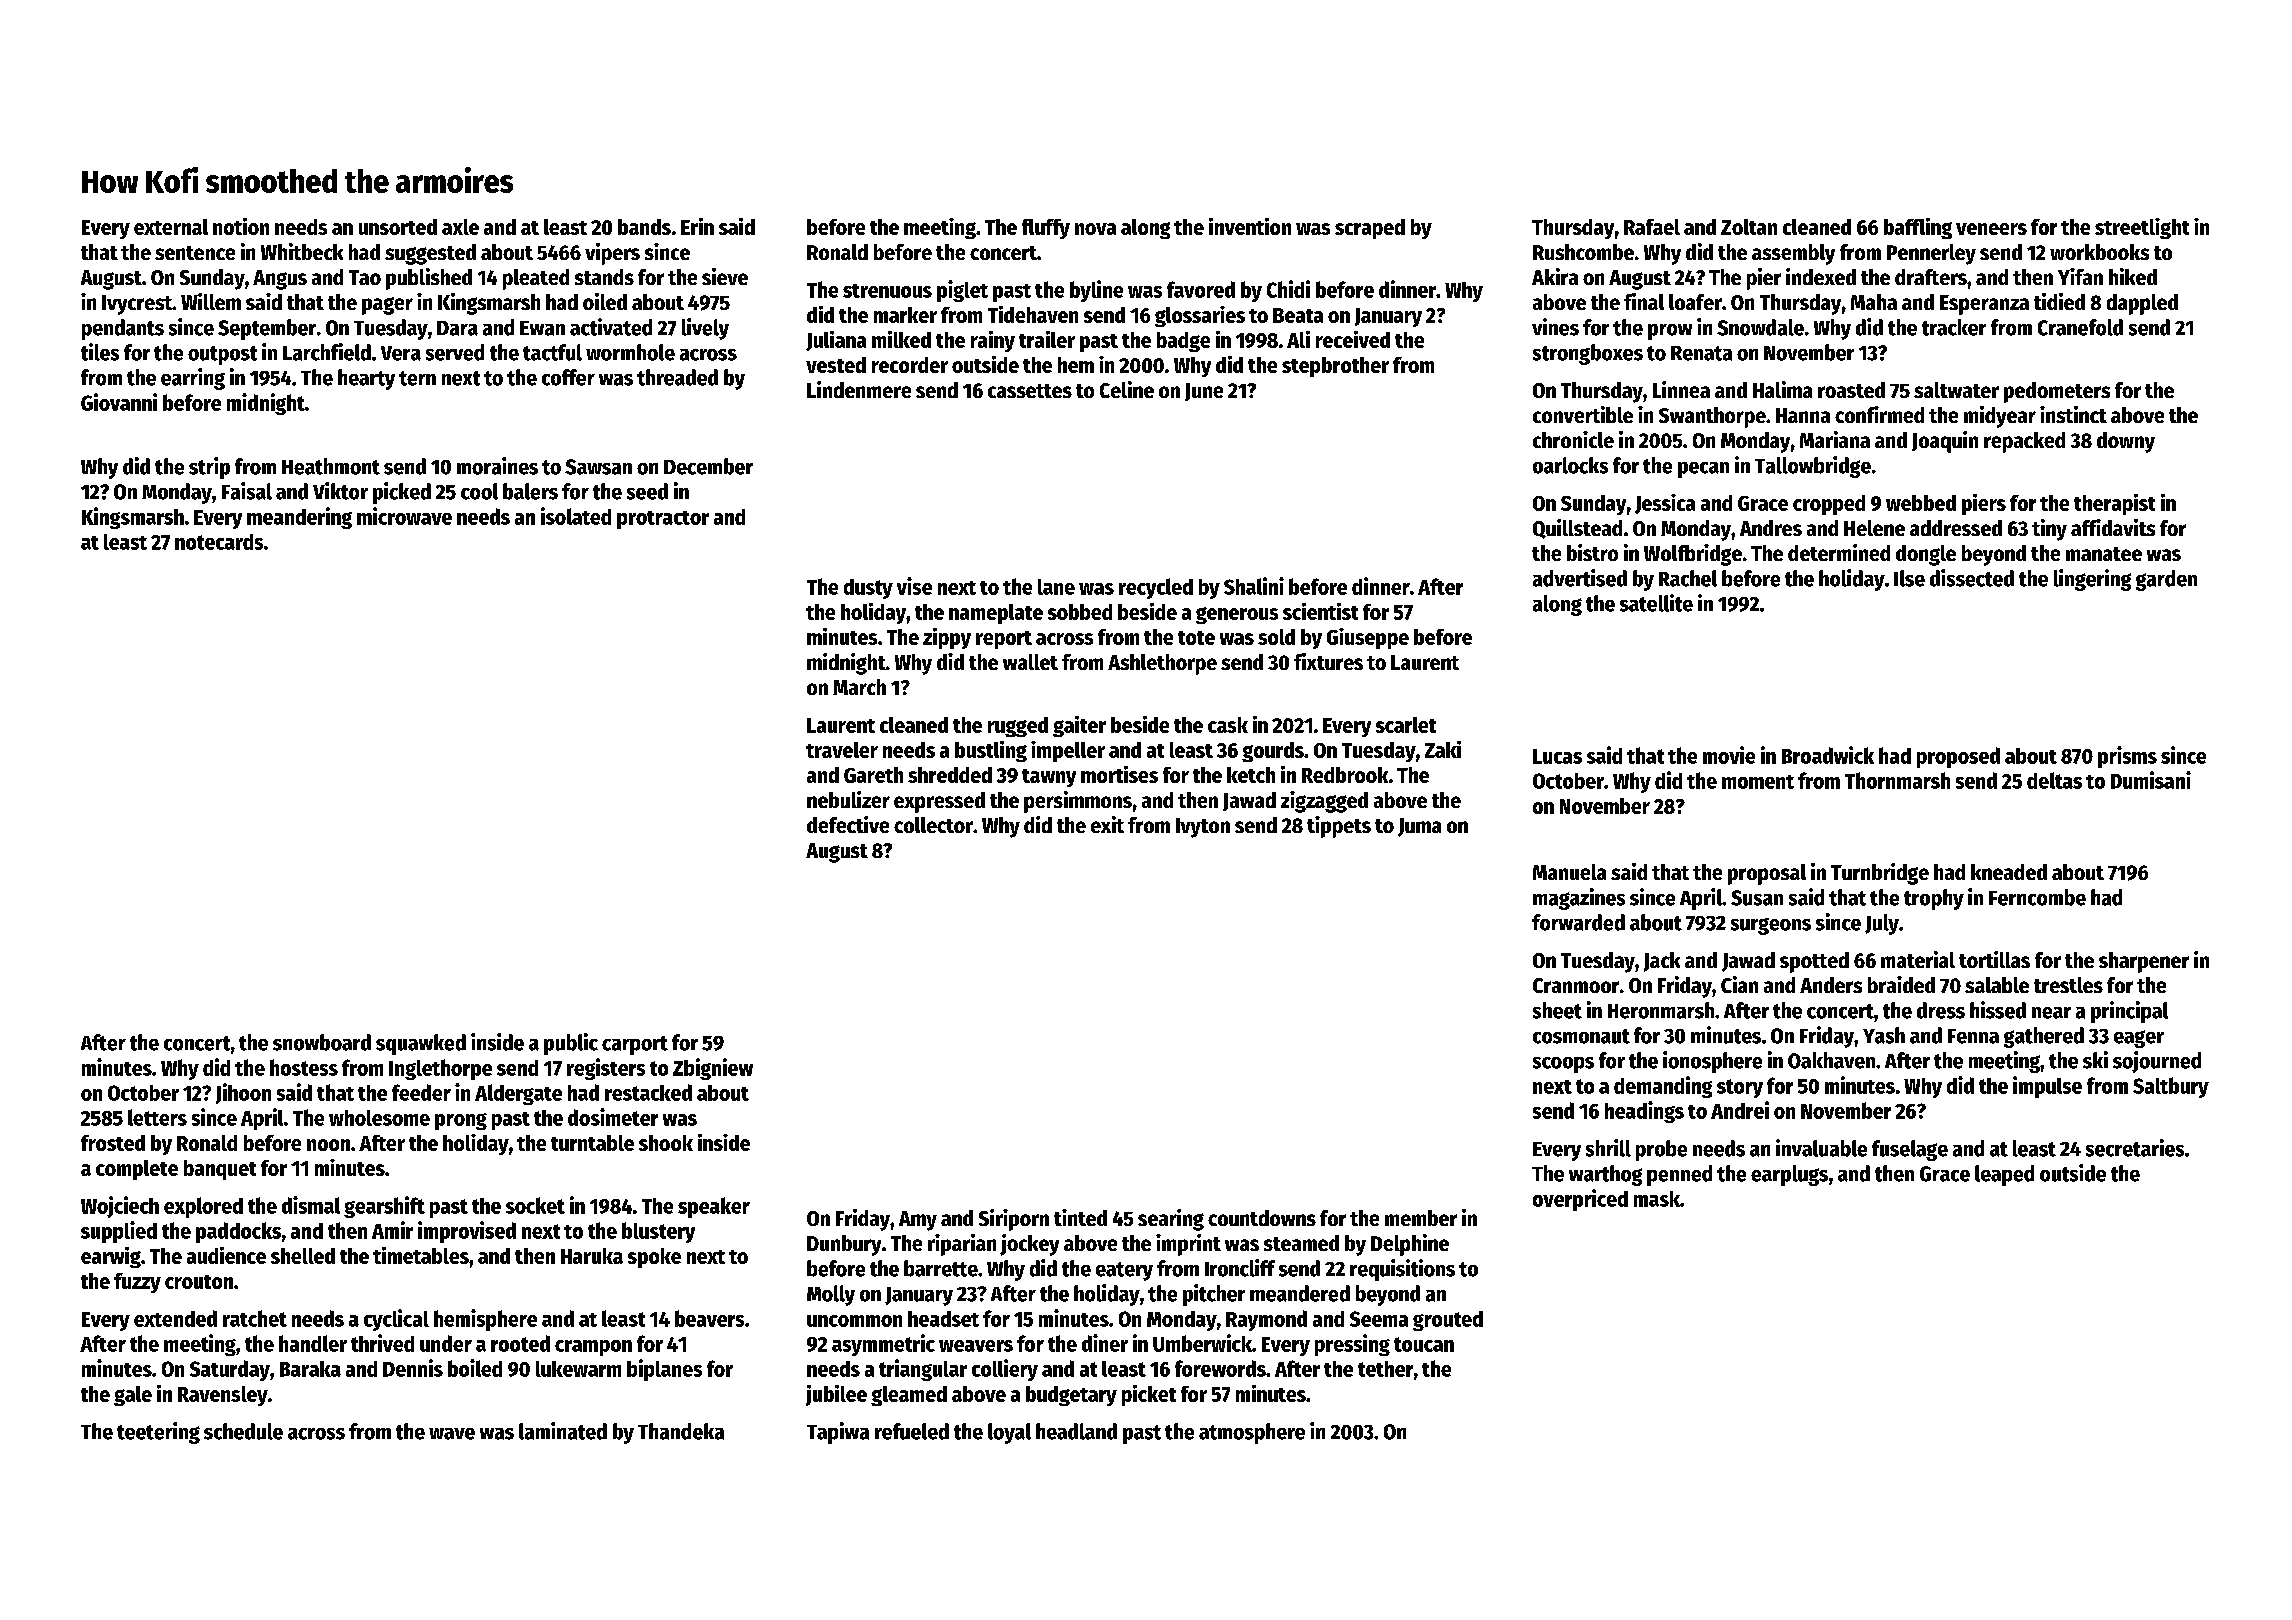 This screenshot has height=1620, width=2292. I want to click on notion, so click(241, 226).
